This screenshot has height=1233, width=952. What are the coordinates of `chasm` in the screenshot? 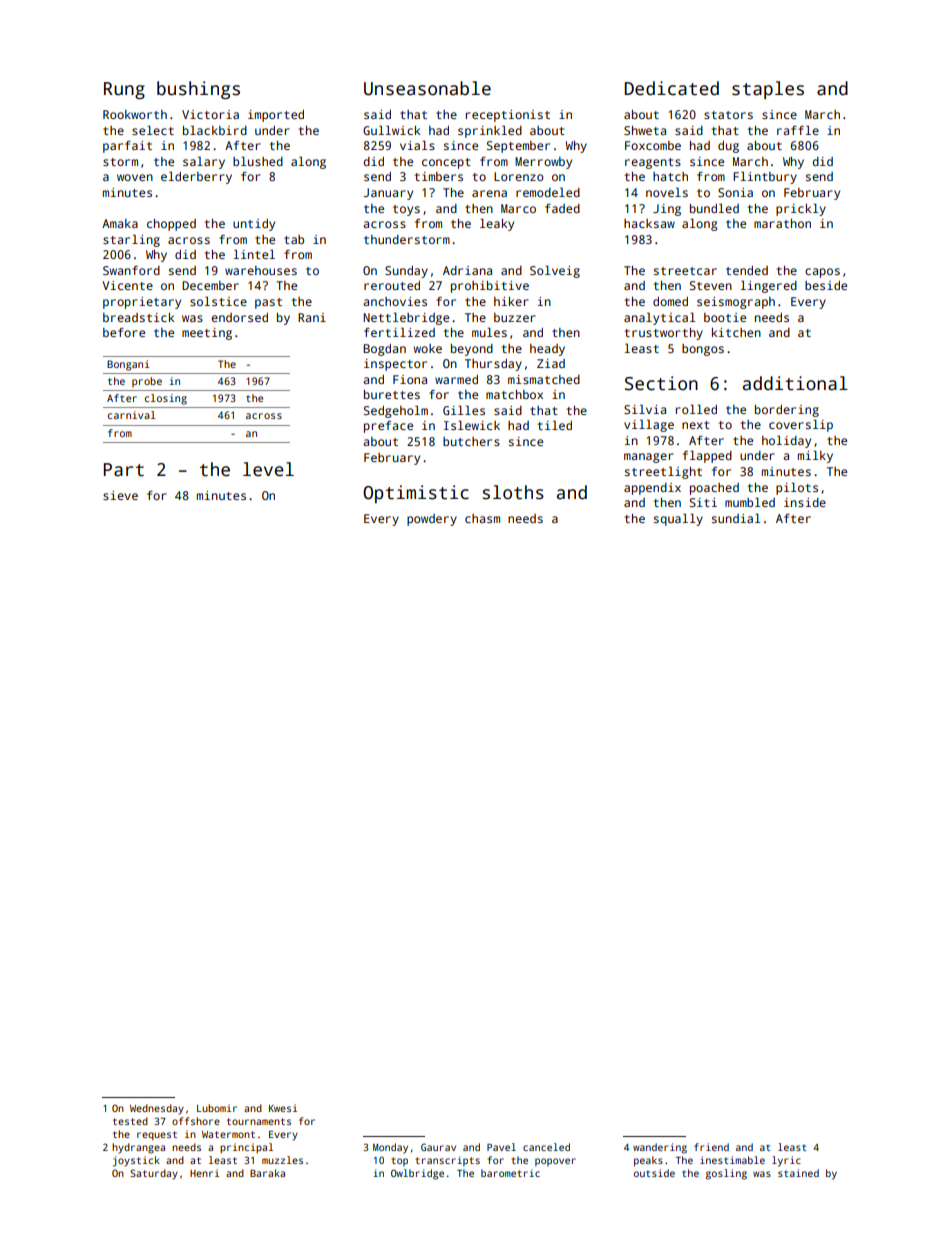 It's located at (482, 518).
